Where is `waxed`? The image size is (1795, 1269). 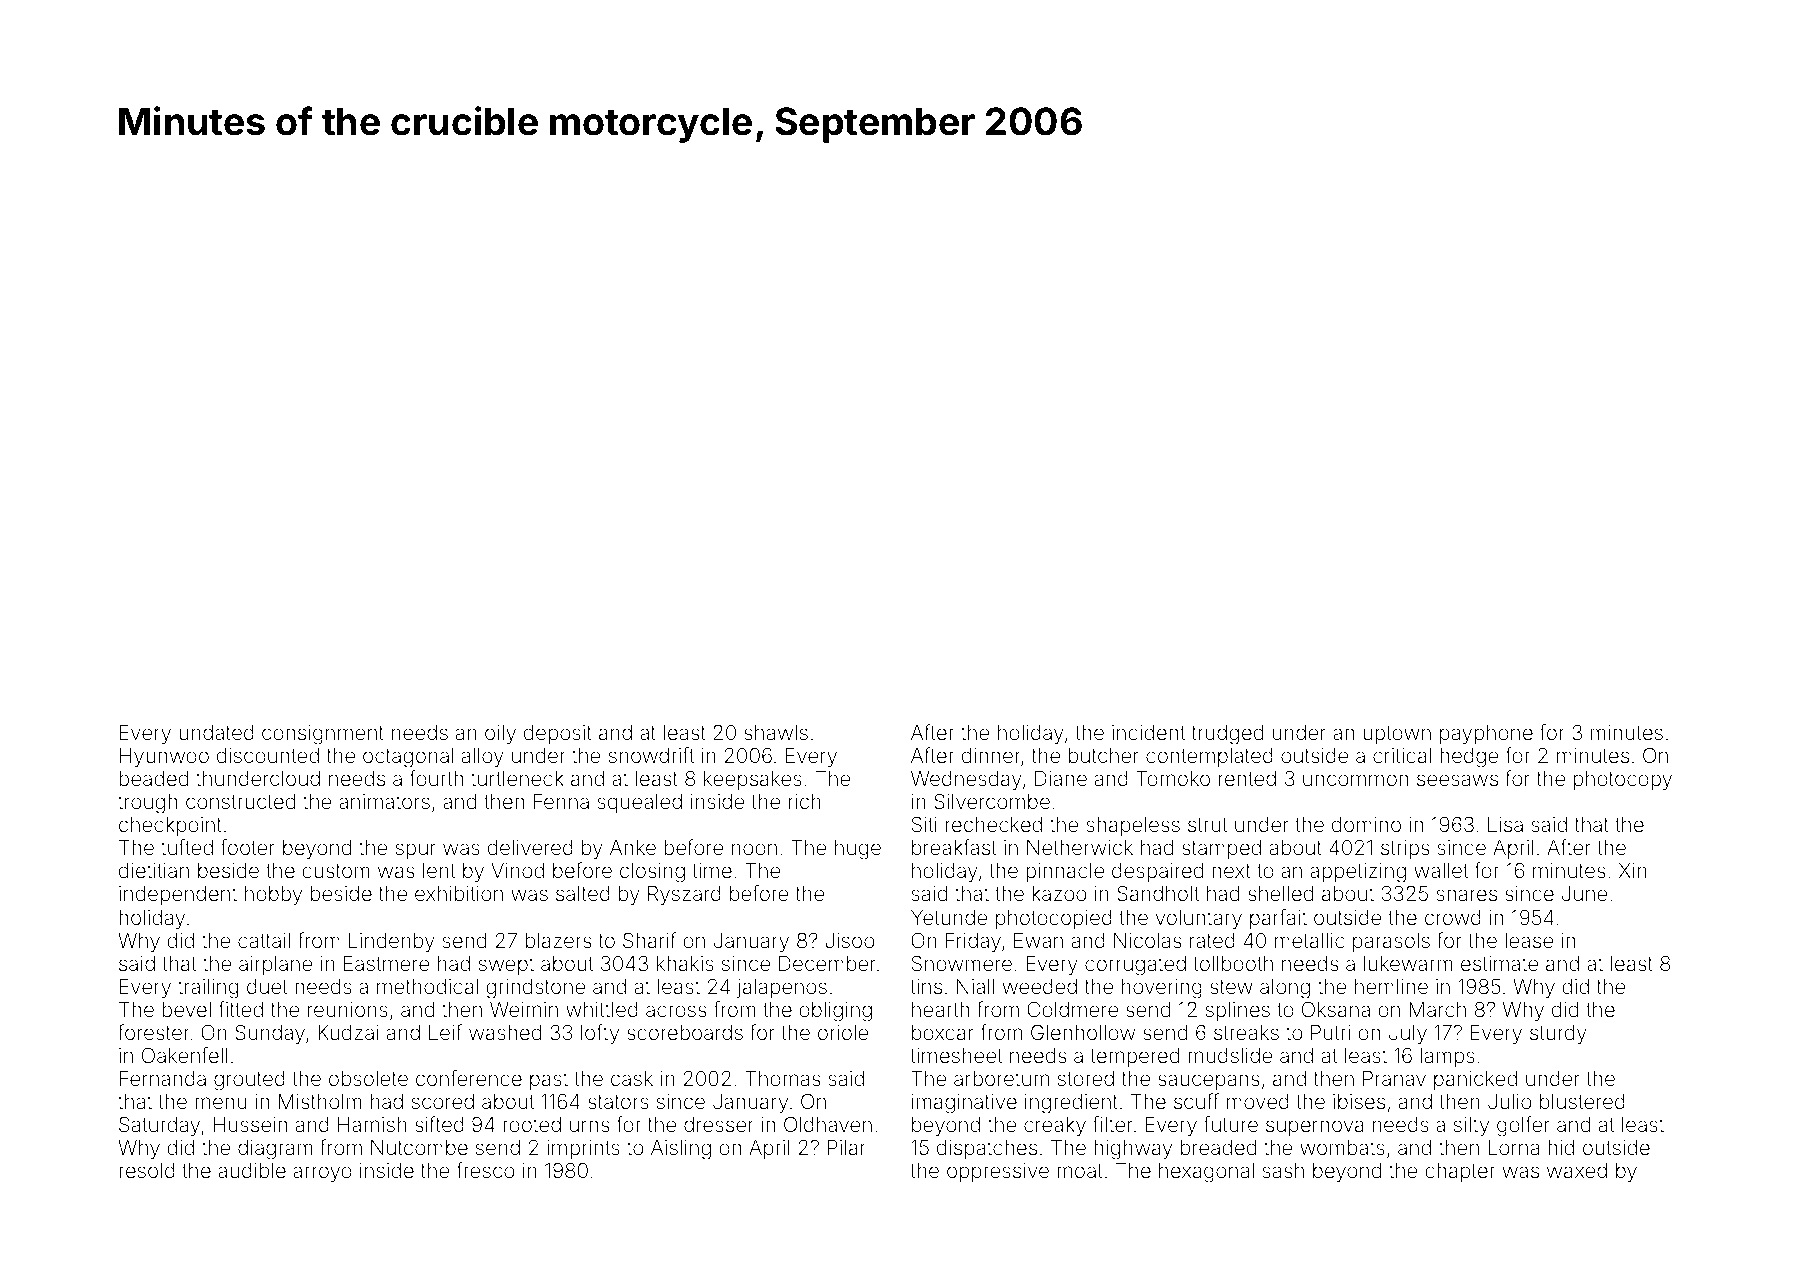 waxed is located at coordinates (1577, 1170).
